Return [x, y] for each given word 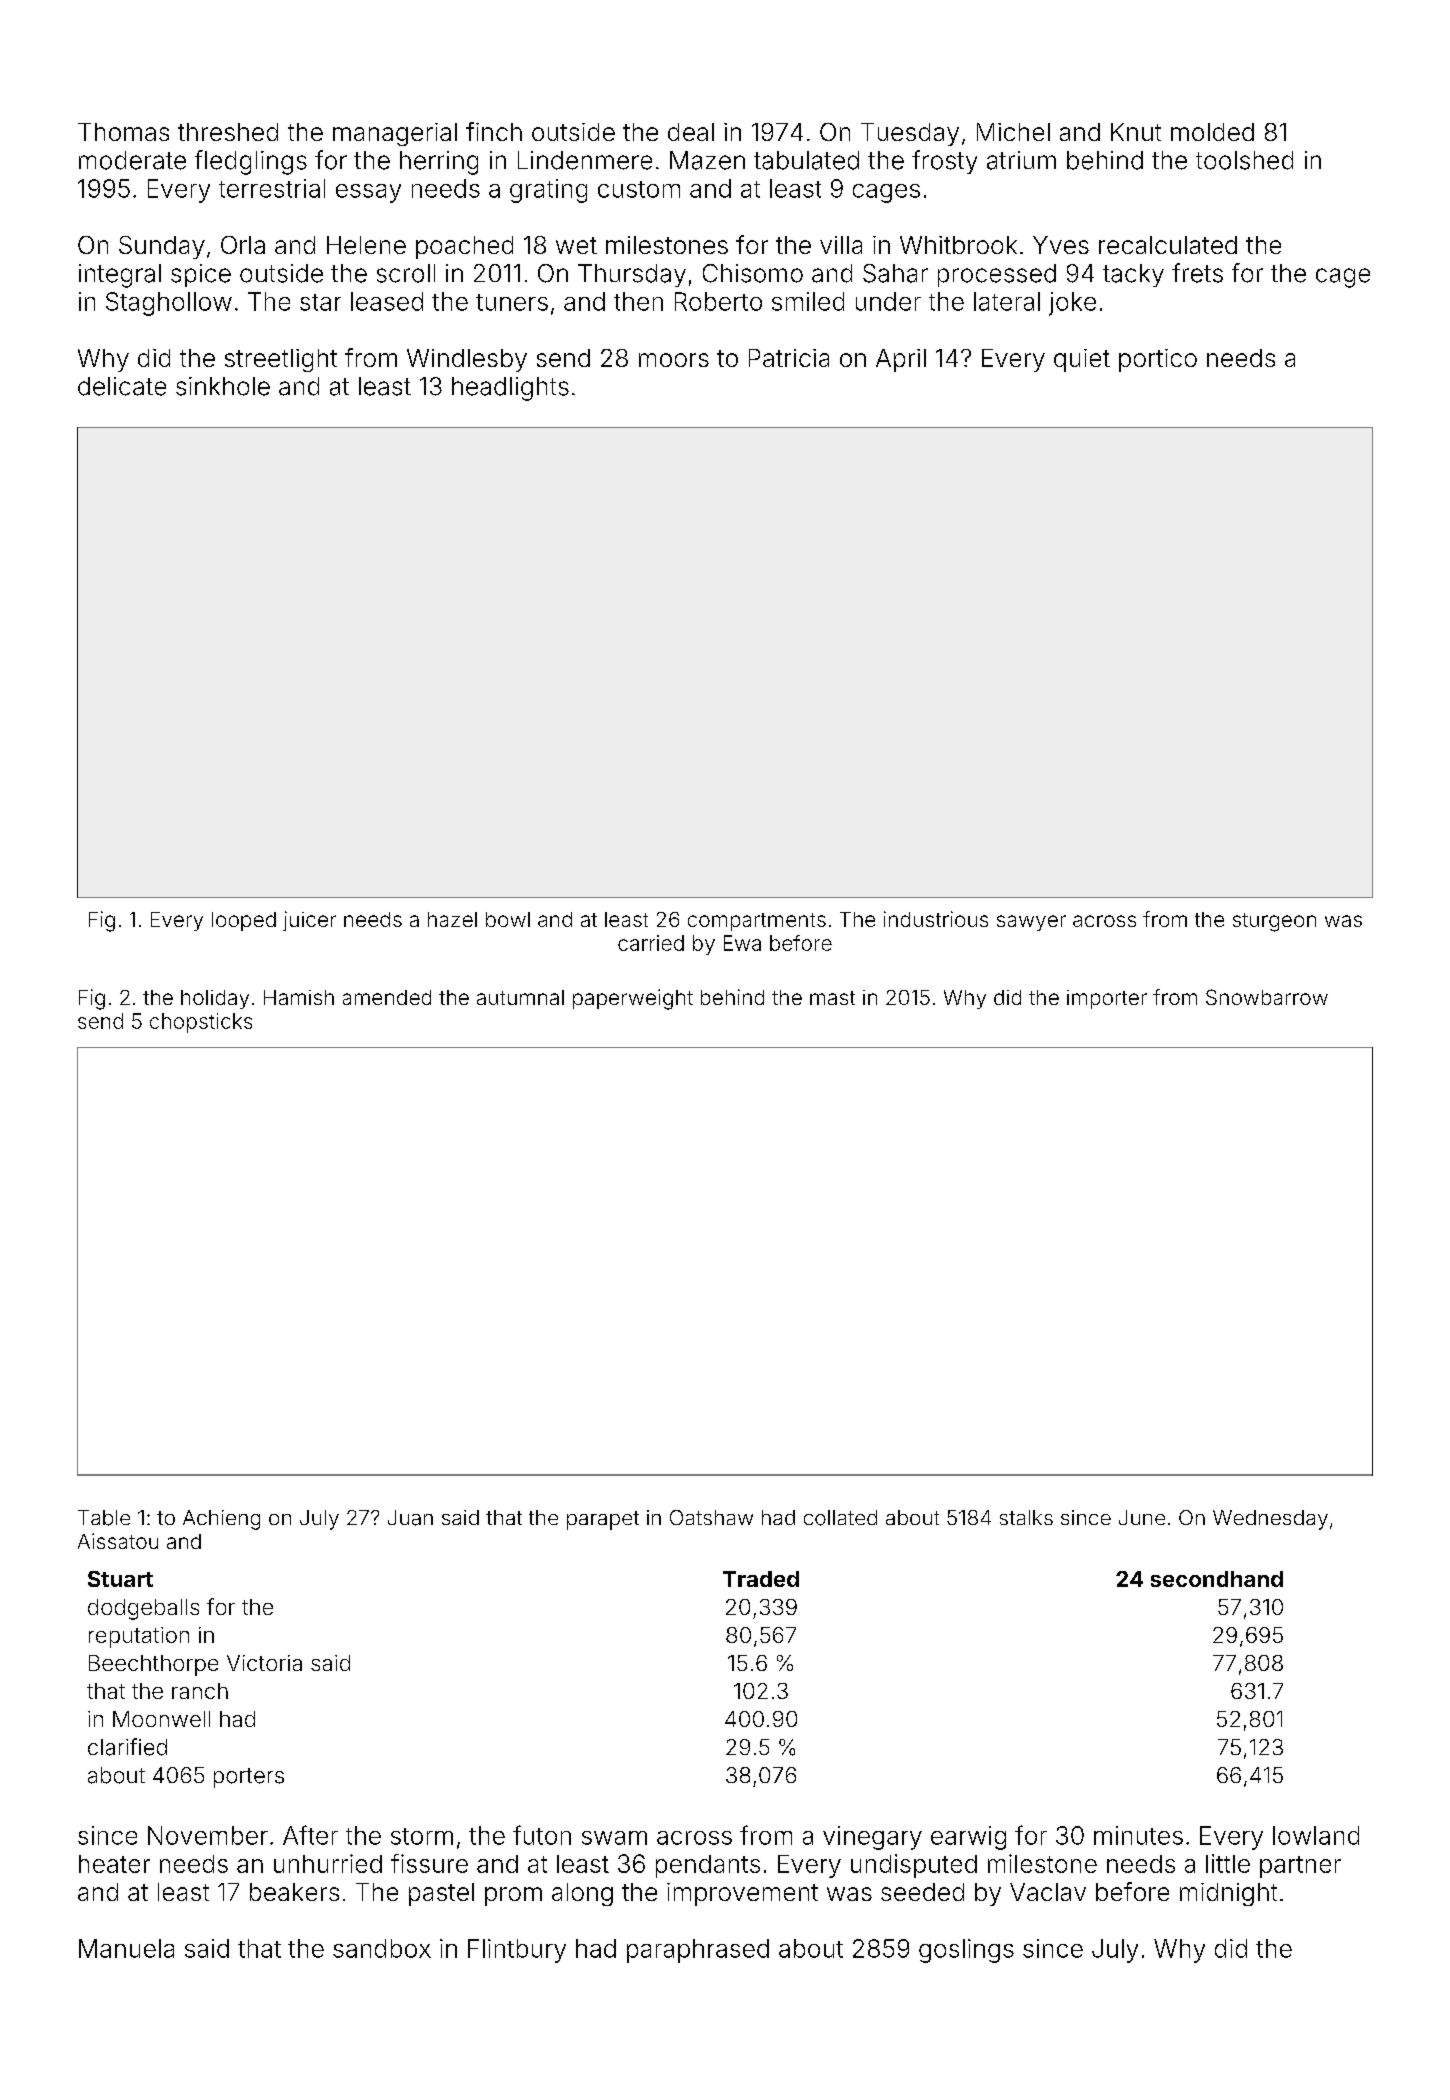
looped [244, 921]
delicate [122, 386]
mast [832, 998]
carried [651, 943]
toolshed [1244, 160]
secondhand [1217, 1579]
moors [674, 360]
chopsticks [201, 1023]
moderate [132, 160]
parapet [603, 1520]
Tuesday [910, 134]
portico [1158, 360]
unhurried [328, 1863]
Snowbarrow [1267, 997]
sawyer [1031, 923]
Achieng [221, 1520]
